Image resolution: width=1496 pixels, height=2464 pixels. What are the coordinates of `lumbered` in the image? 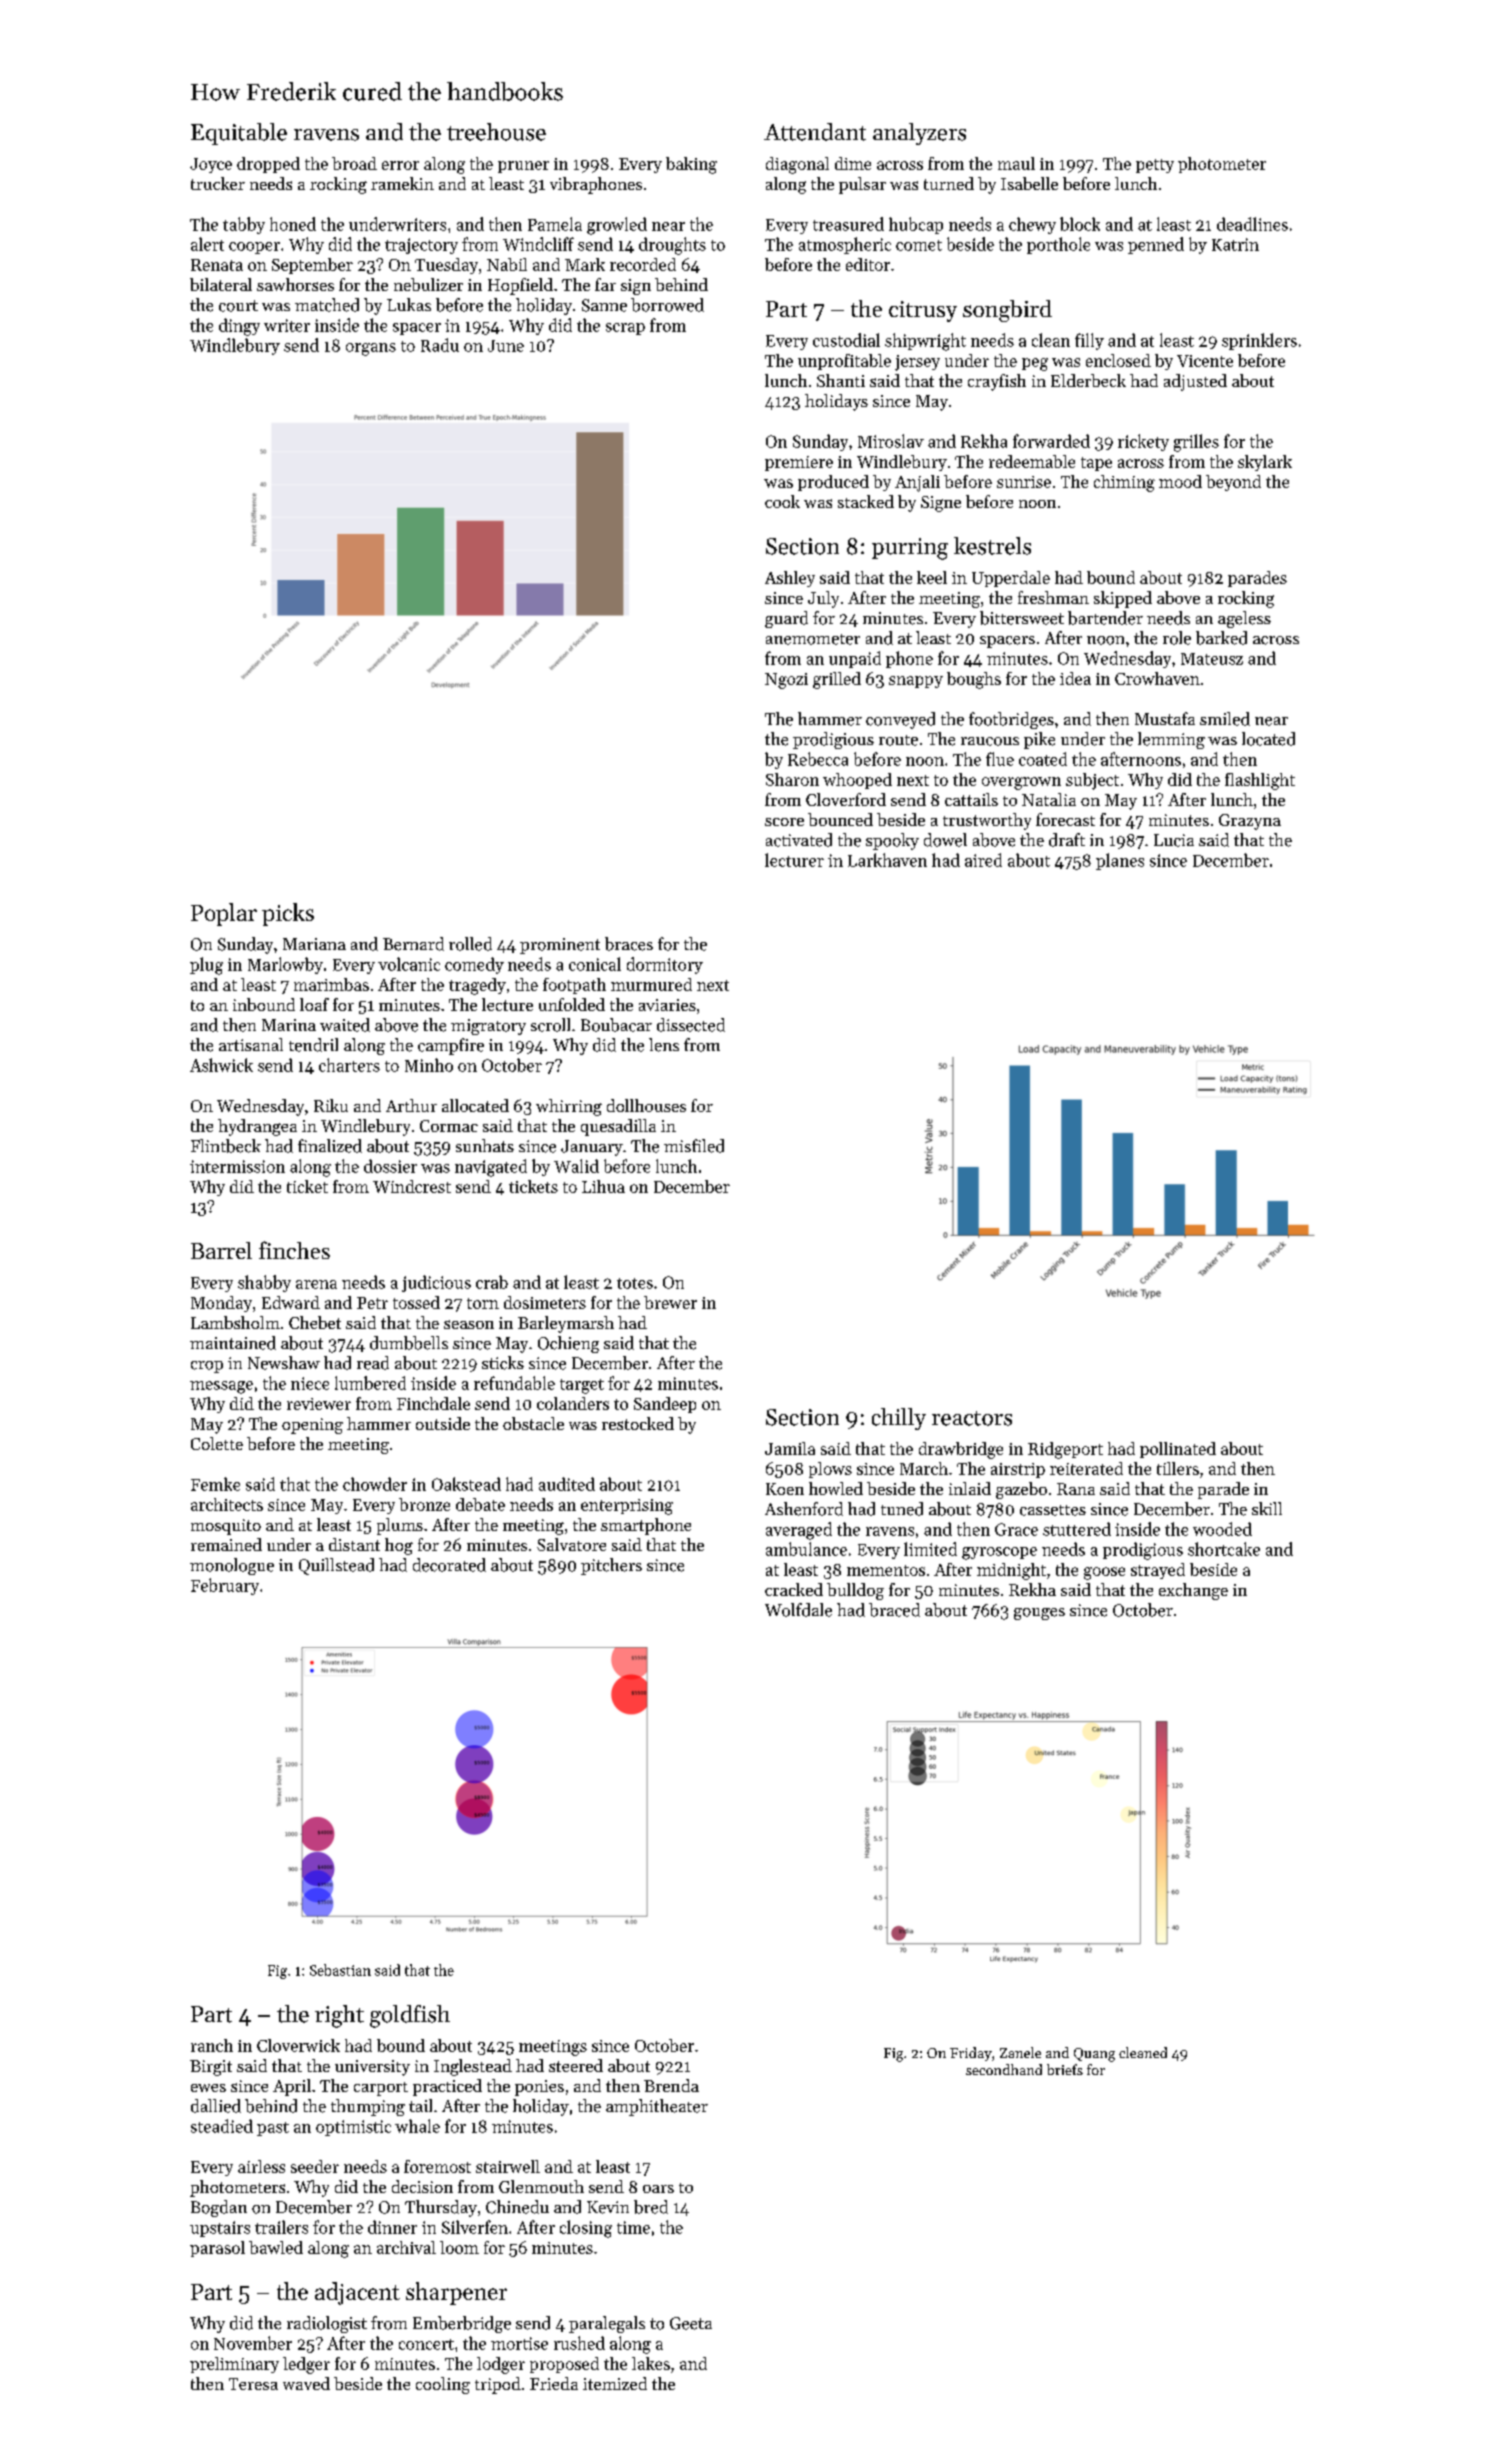 It's located at (370, 1383).
